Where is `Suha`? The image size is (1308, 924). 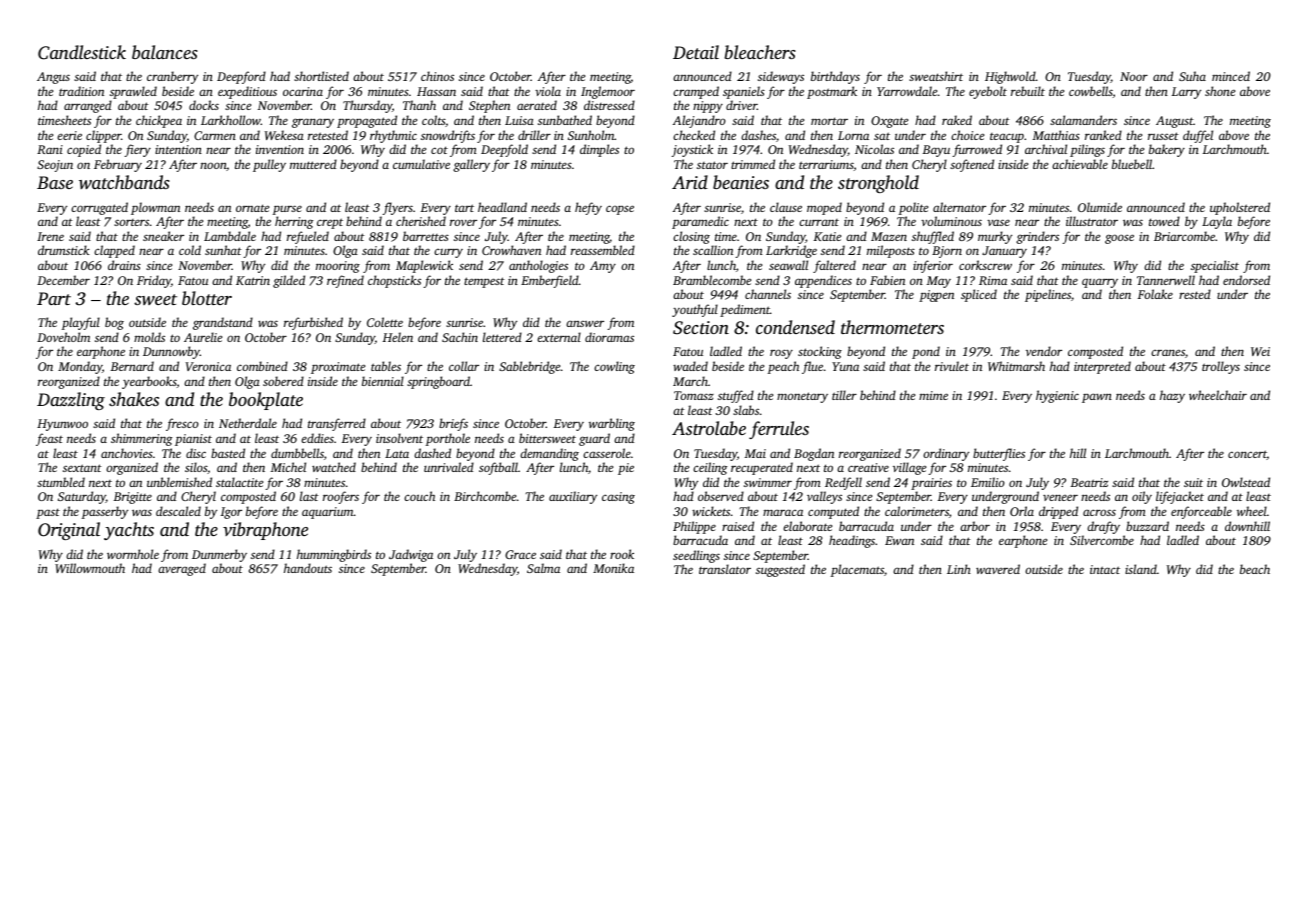 Suha is located at coordinates (1192, 76).
